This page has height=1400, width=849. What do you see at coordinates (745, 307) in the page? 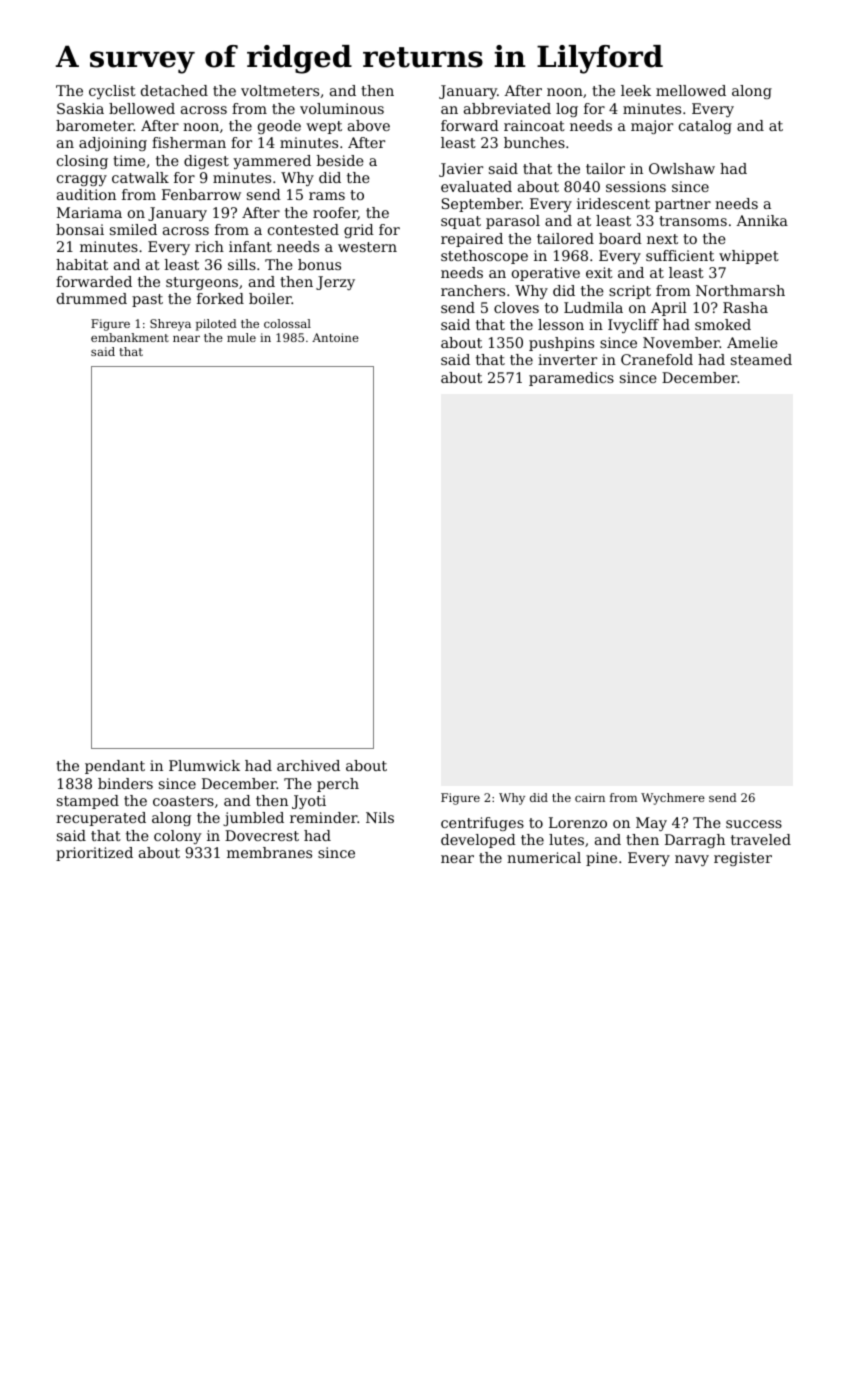
I see `Rasha` at bounding box center [745, 307].
